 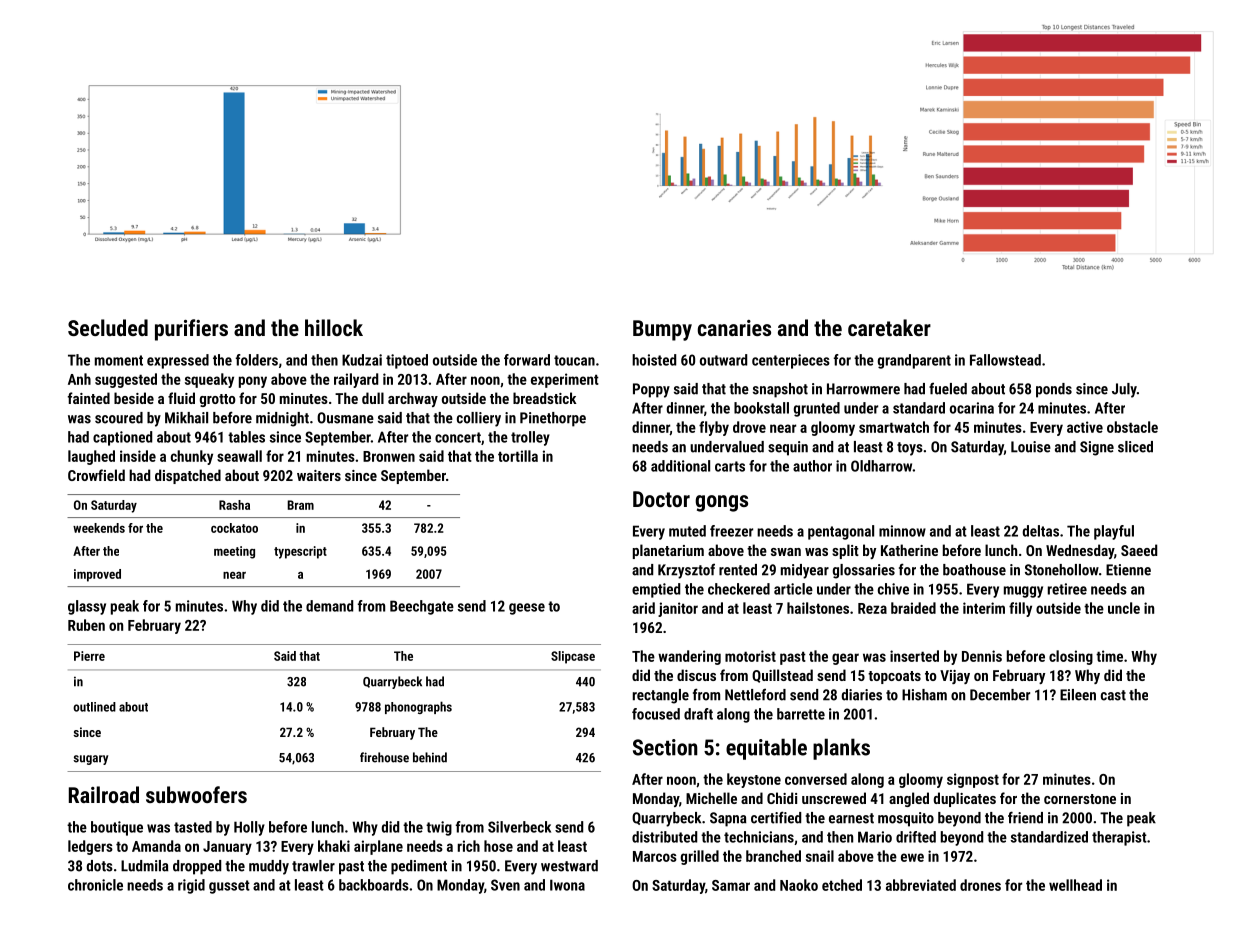 What do you see at coordinates (734, 328) in the image?
I see `canaries` at bounding box center [734, 328].
